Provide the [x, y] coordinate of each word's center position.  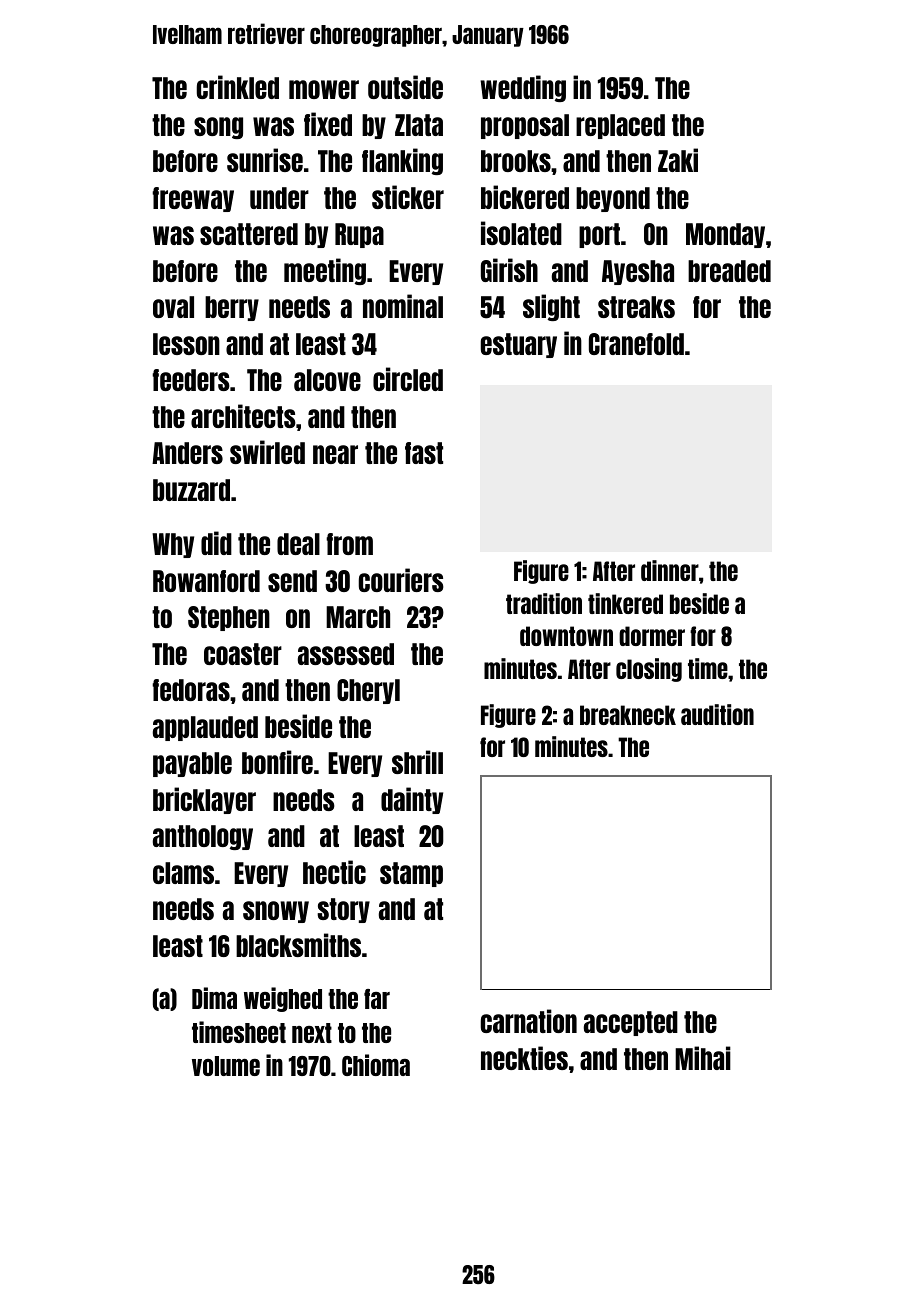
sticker [408, 197]
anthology [203, 837]
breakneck [628, 715]
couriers [401, 580]
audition [717, 714]
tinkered [625, 603]
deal [298, 544]
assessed [346, 654]
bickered [525, 197]
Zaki [678, 160]
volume [226, 1066]
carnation [528, 1021]
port [599, 235]
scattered [249, 234]
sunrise [265, 160]
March [358, 617]
